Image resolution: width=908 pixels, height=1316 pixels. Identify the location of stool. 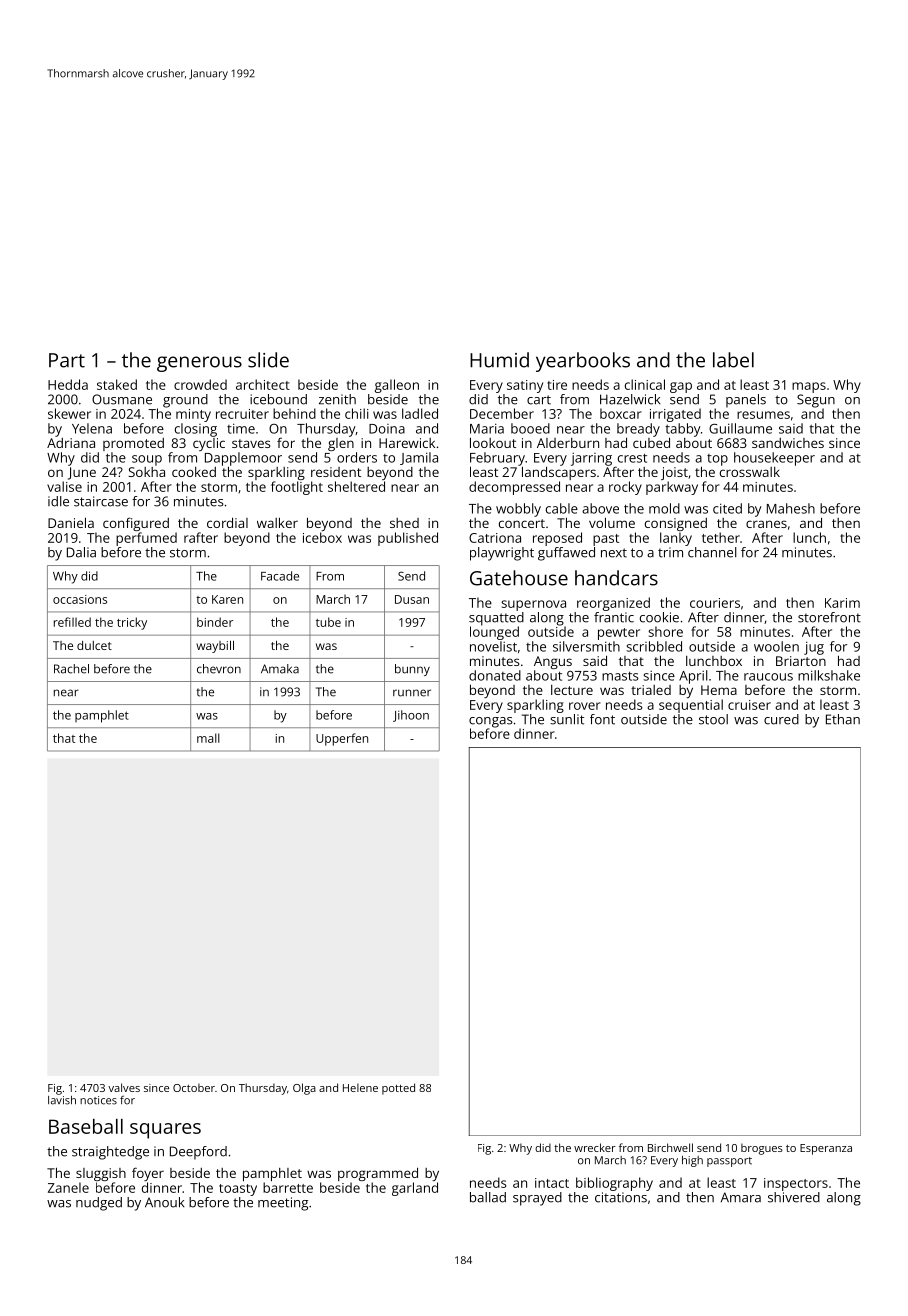
(713, 719).
